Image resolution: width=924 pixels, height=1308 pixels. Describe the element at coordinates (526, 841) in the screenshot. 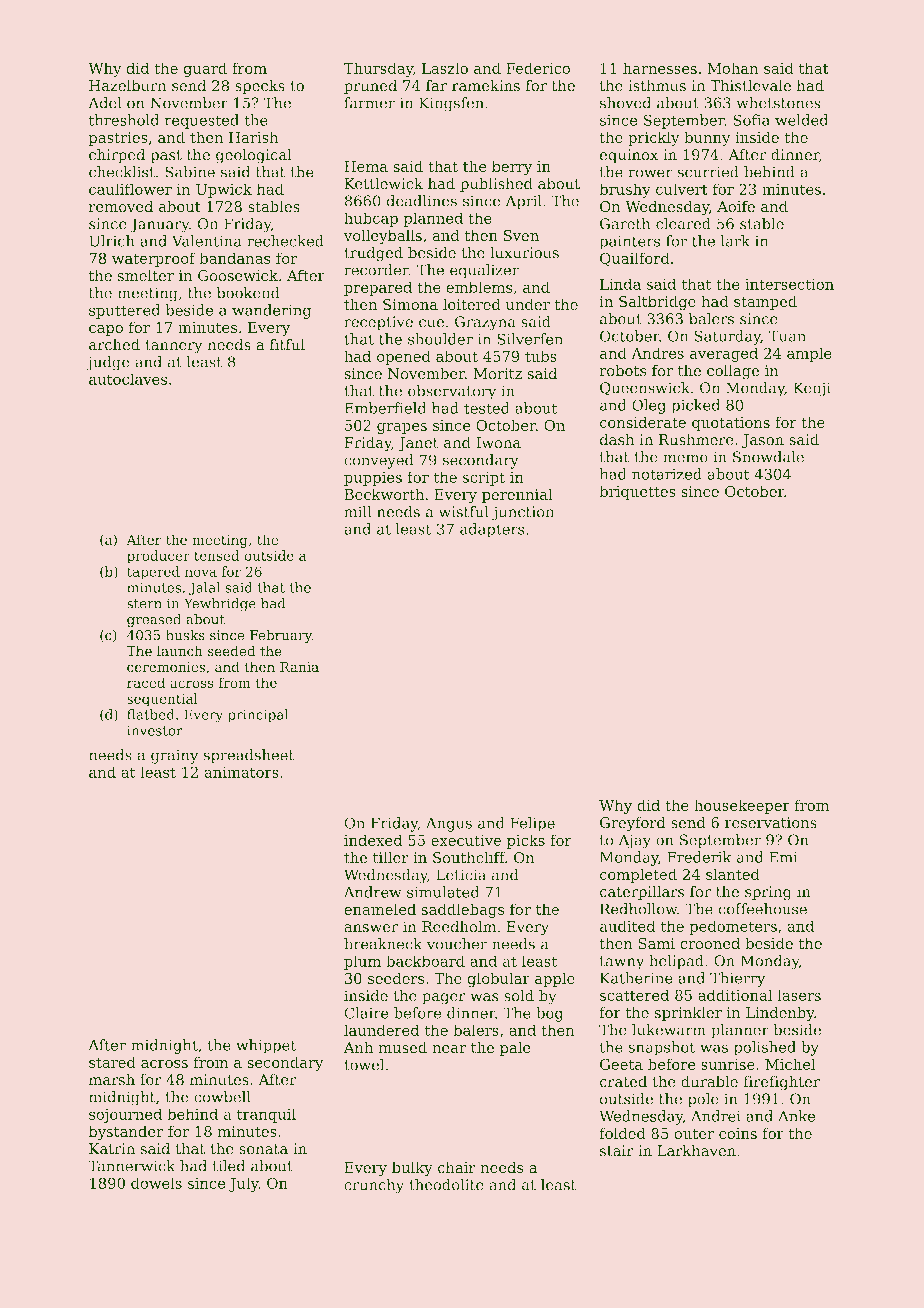

I see `picks` at that location.
